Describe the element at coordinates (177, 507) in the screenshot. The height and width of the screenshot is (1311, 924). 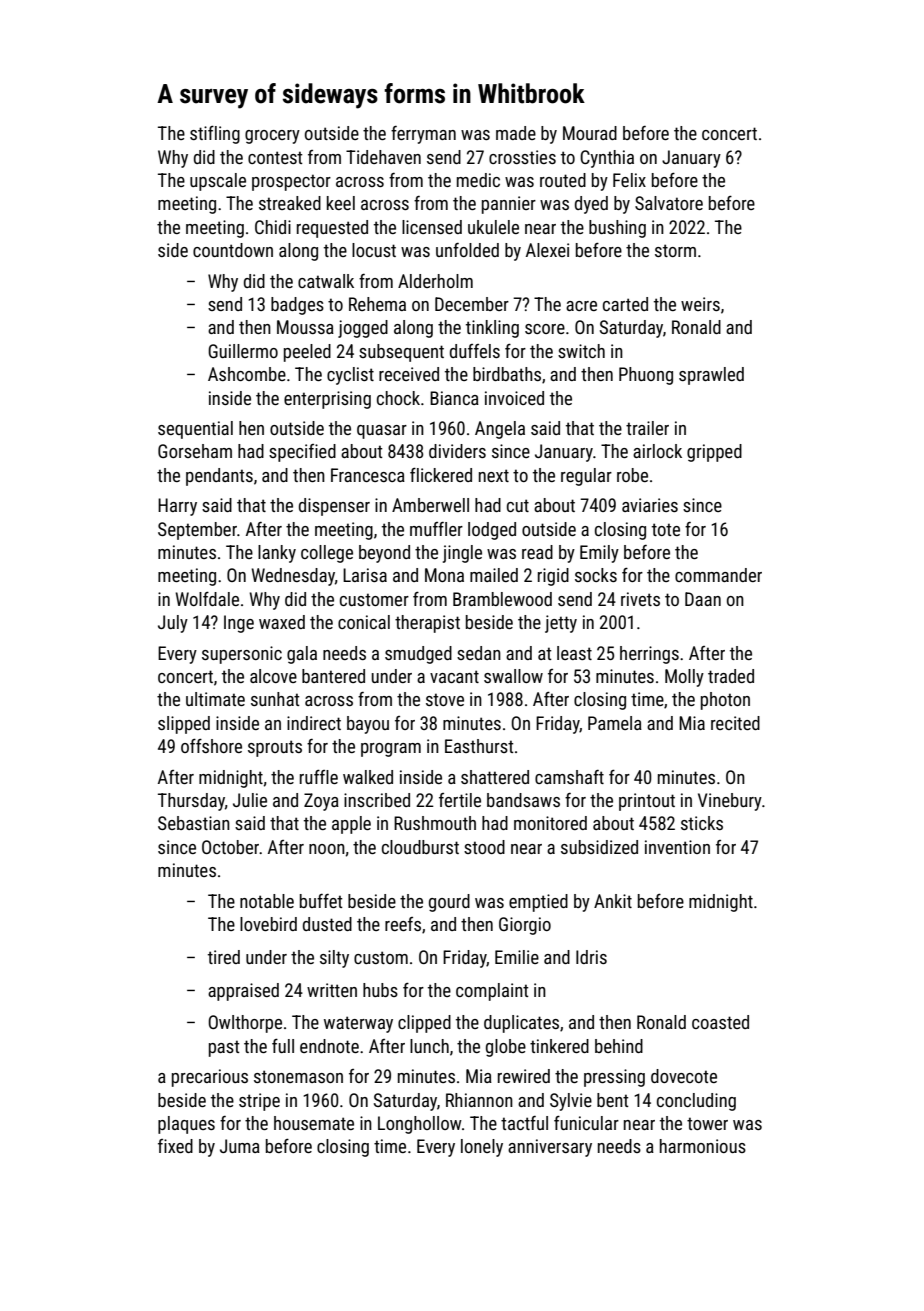
I see `Harry` at that location.
